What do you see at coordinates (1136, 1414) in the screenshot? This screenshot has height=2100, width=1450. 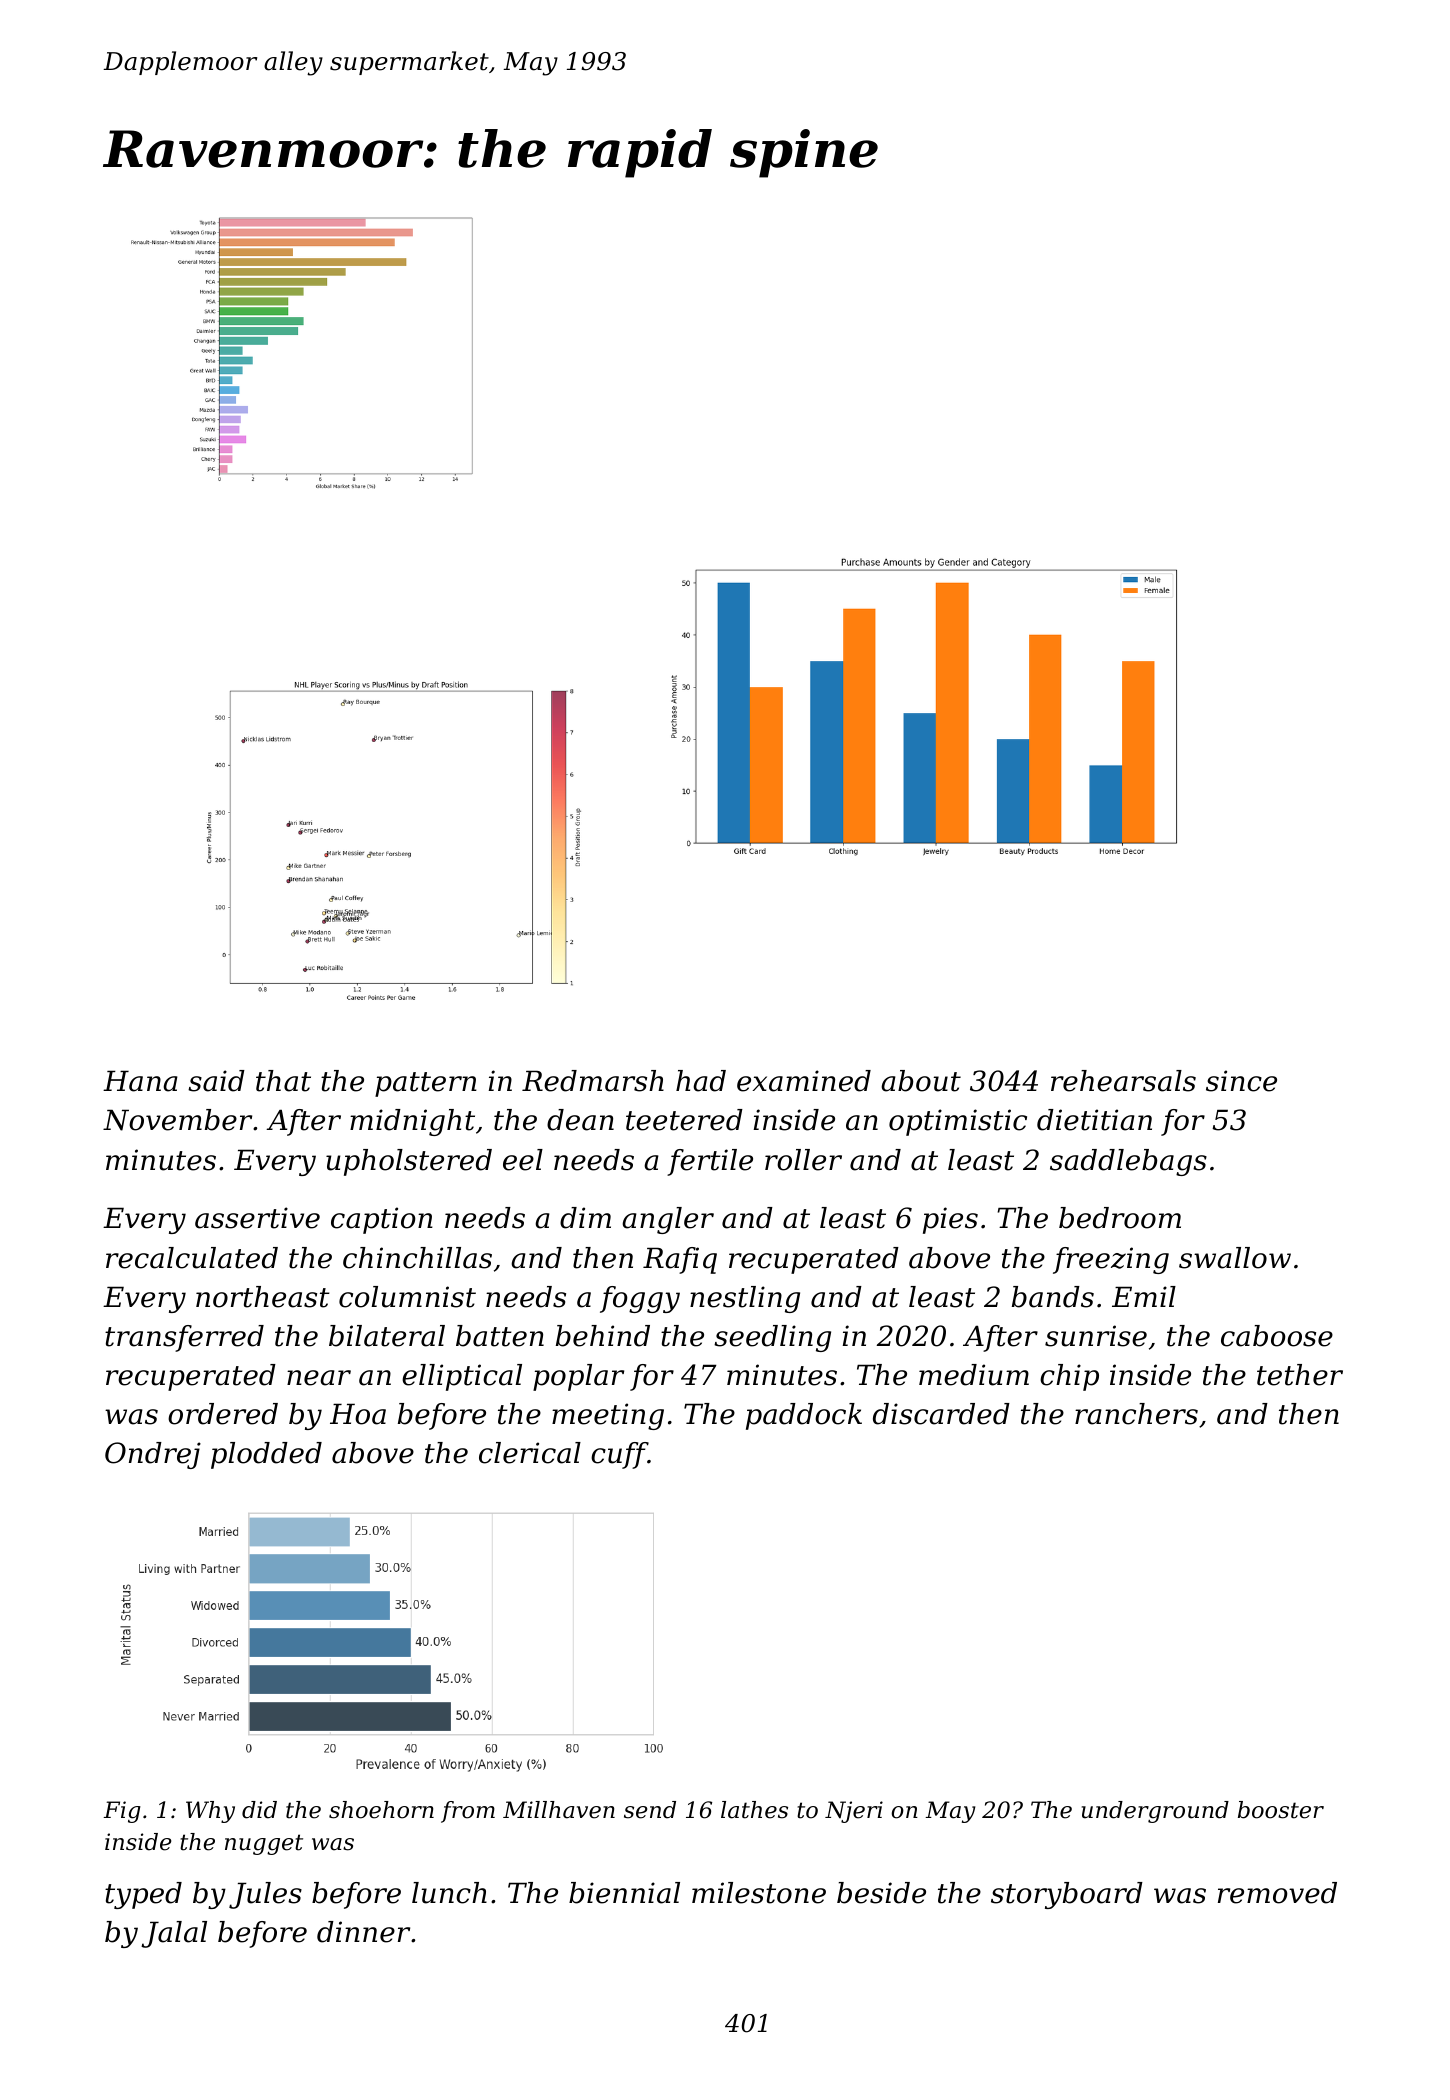 I see `ranchers` at bounding box center [1136, 1414].
